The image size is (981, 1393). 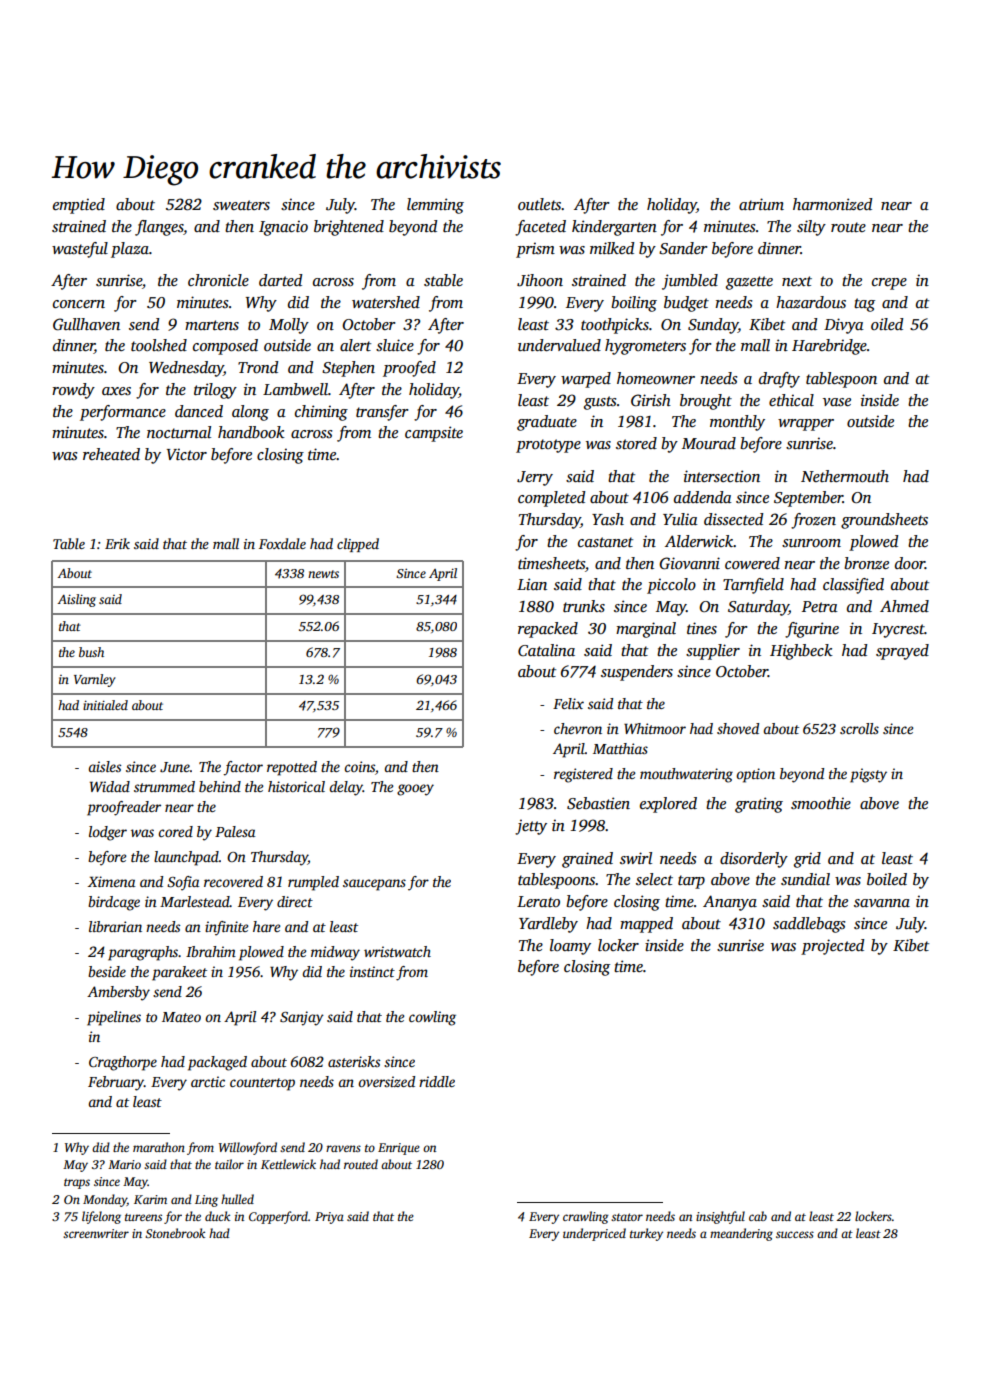 What do you see at coordinates (91, 652) in the screenshot?
I see `bush` at bounding box center [91, 652].
